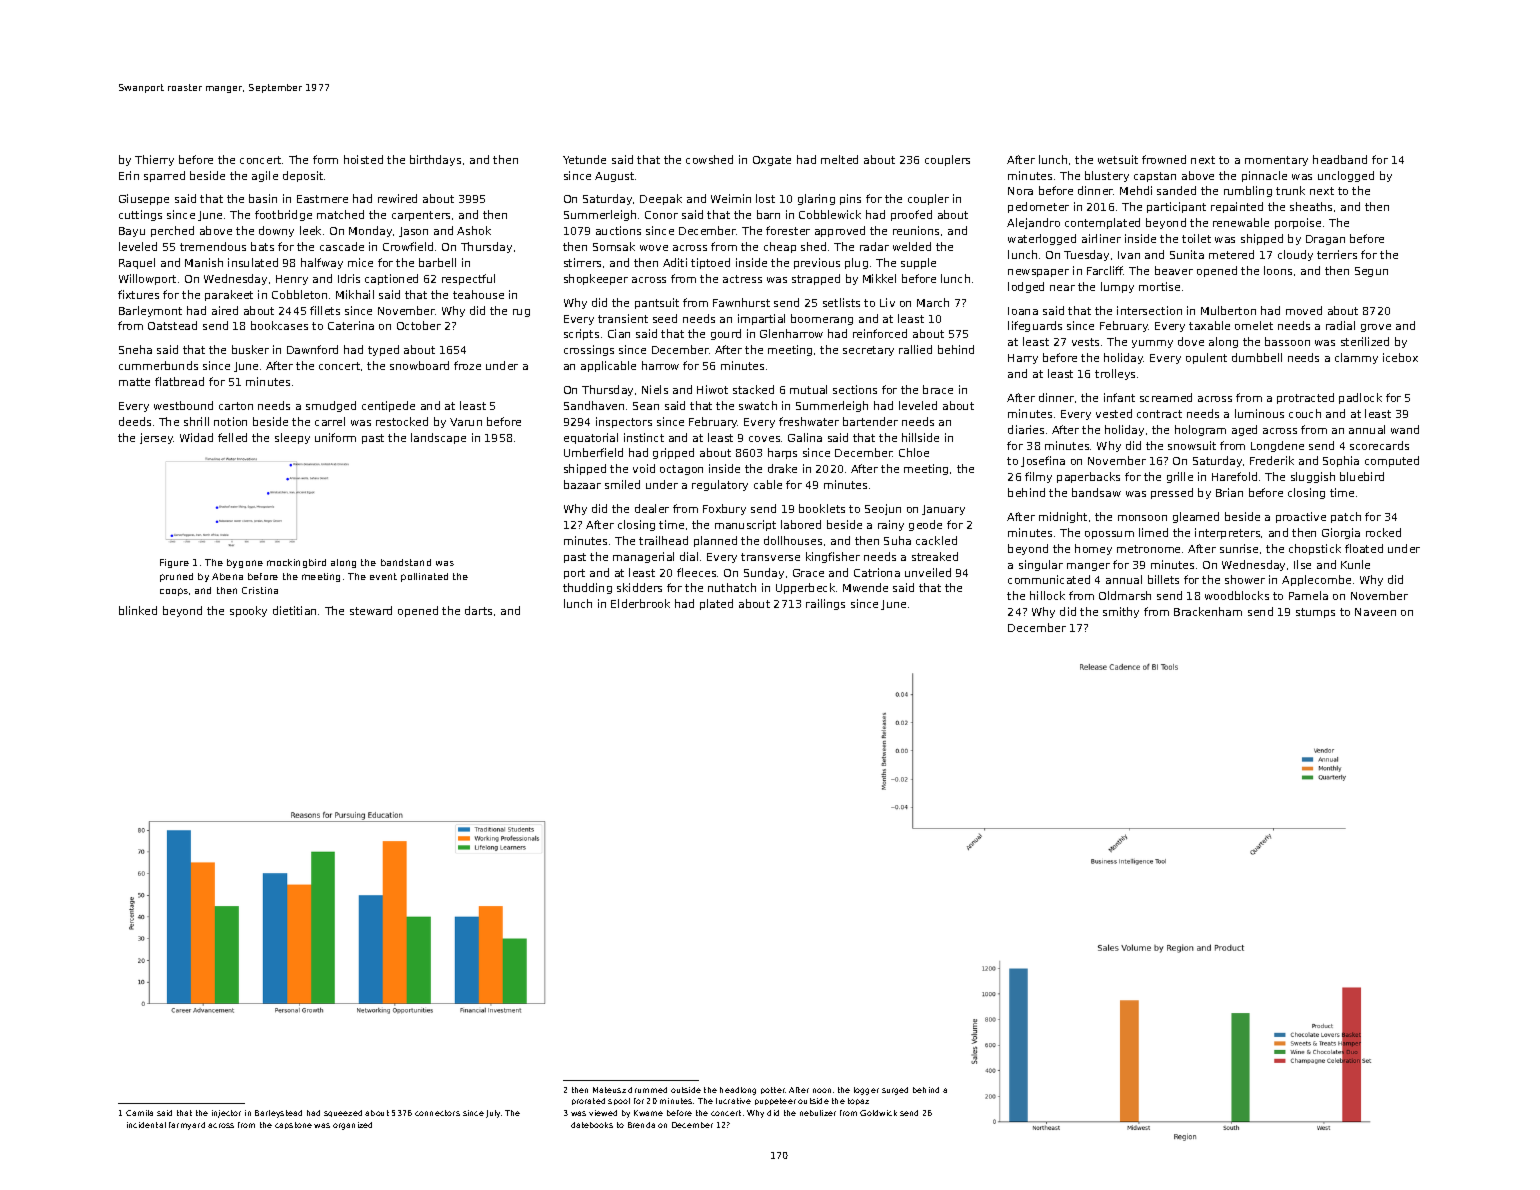 The height and width of the screenshot is (1190, 1540). Describe the element at coordinates (1118, 159) in the screenshot. I see `wetsuit` at that location.
